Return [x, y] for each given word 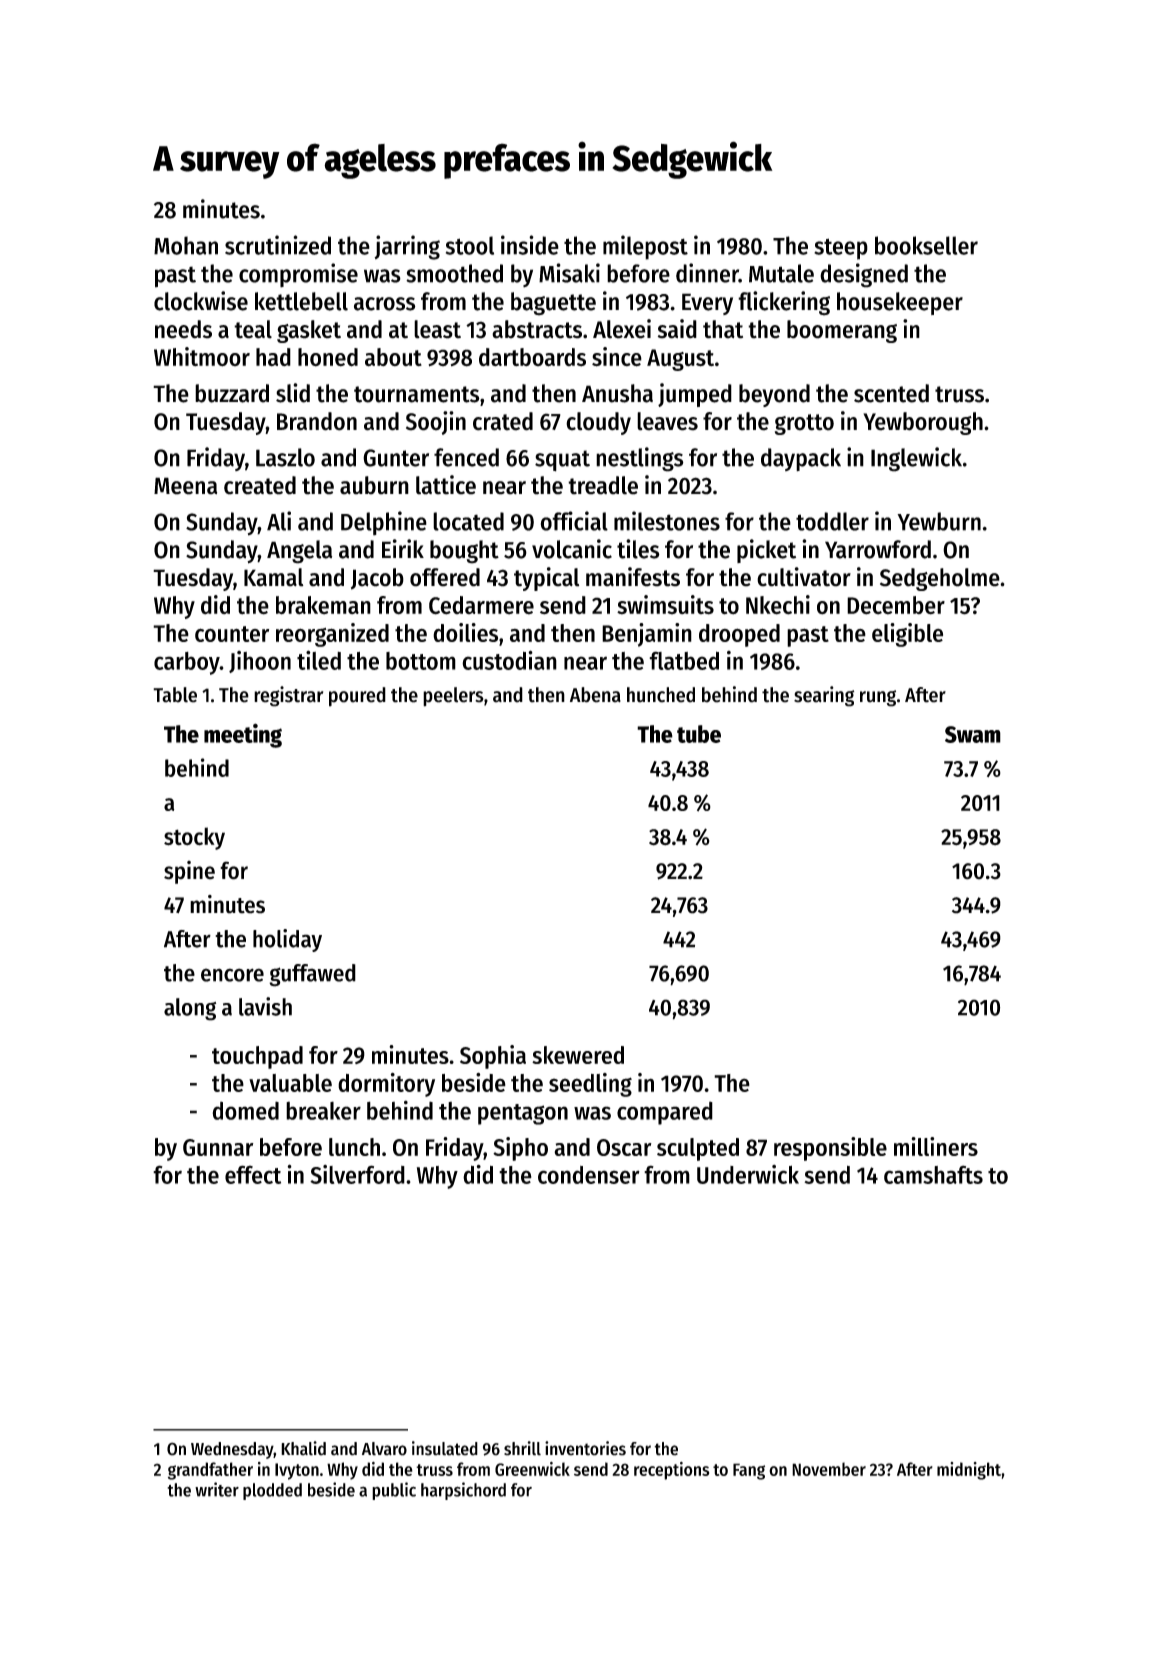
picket [766, 551]
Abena [595, 695]
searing [824, 696]
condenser [589, 1175]
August [680, 360]
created [260, 485]
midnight [969, 1471]
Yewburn [939, 521]
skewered [578, 1055]
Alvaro [384, 1449]
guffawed [312, 975]
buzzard [232, 393]
